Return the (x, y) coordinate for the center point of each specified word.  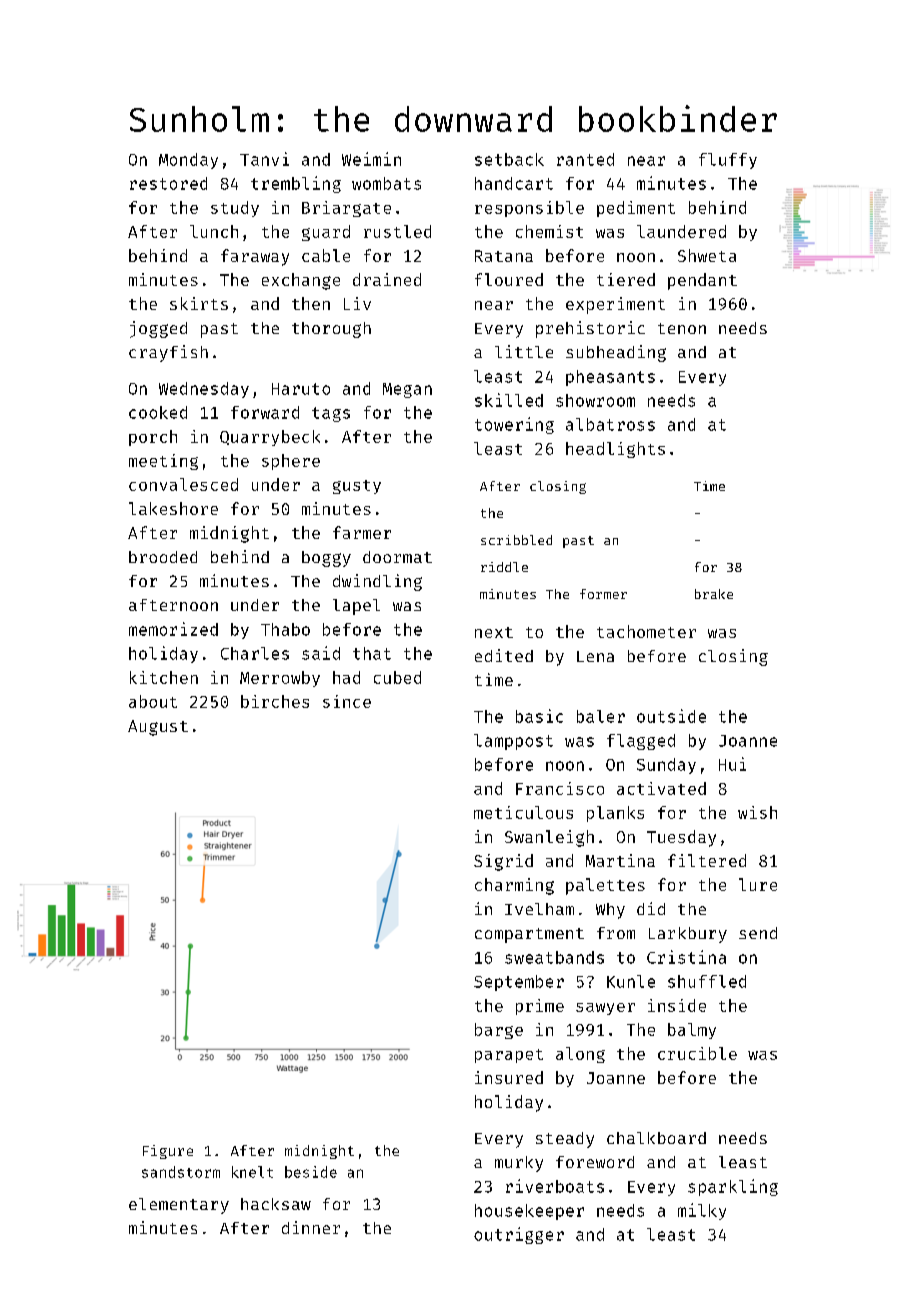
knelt (252, 1172)
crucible (697, 1053)
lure (758, 884)
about (153, 701)
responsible (529, 209)
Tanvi (264, 159)
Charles (255, 653)
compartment (529, 935)
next (494, 632)
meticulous (523, 812)
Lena (595, 656)
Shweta (707, 255)
